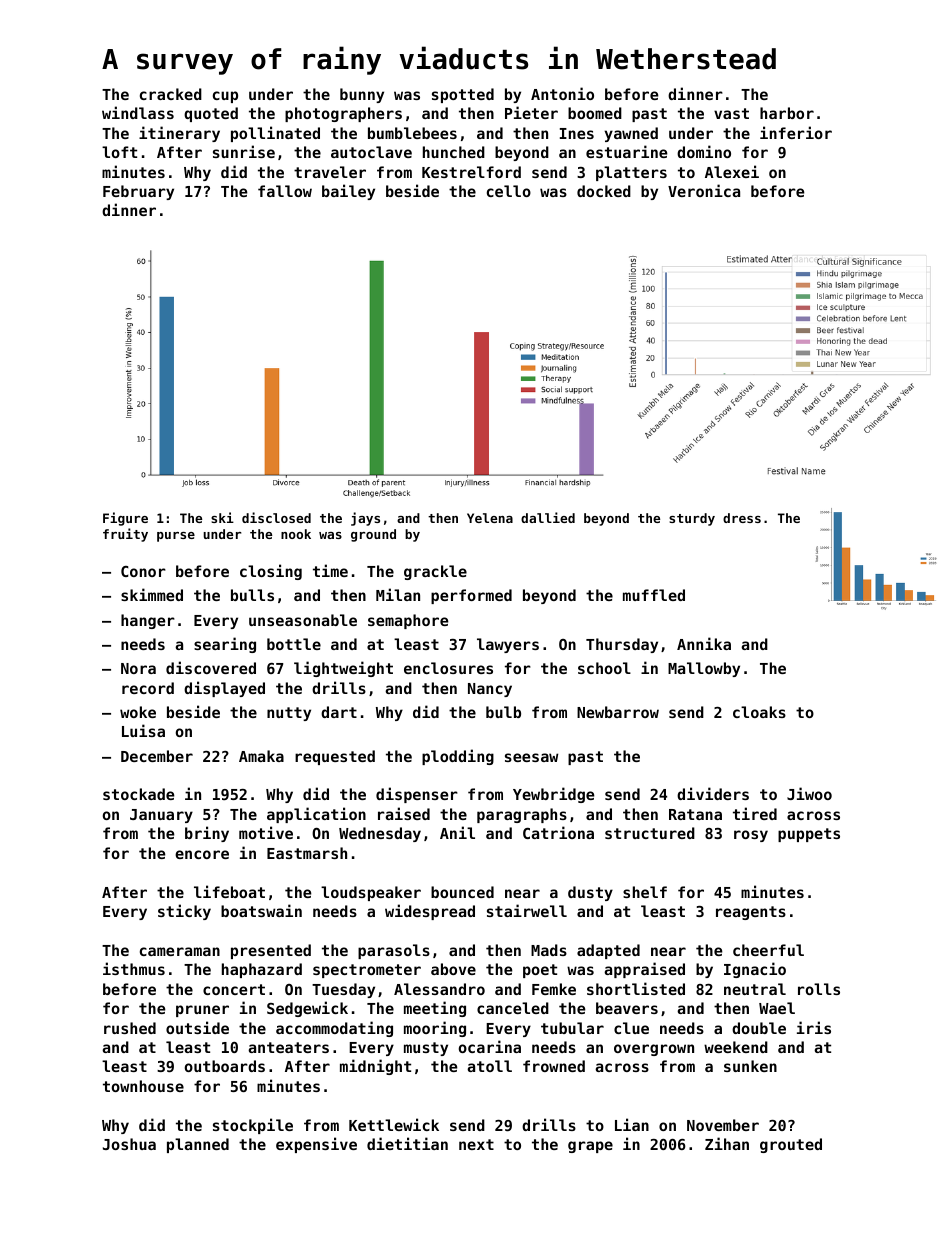 This screenshot has width=952, height=1233. What do you see at coordinates (362, 95) in the screenshot?
I see `bunny` at bounding box center [362, 95].
